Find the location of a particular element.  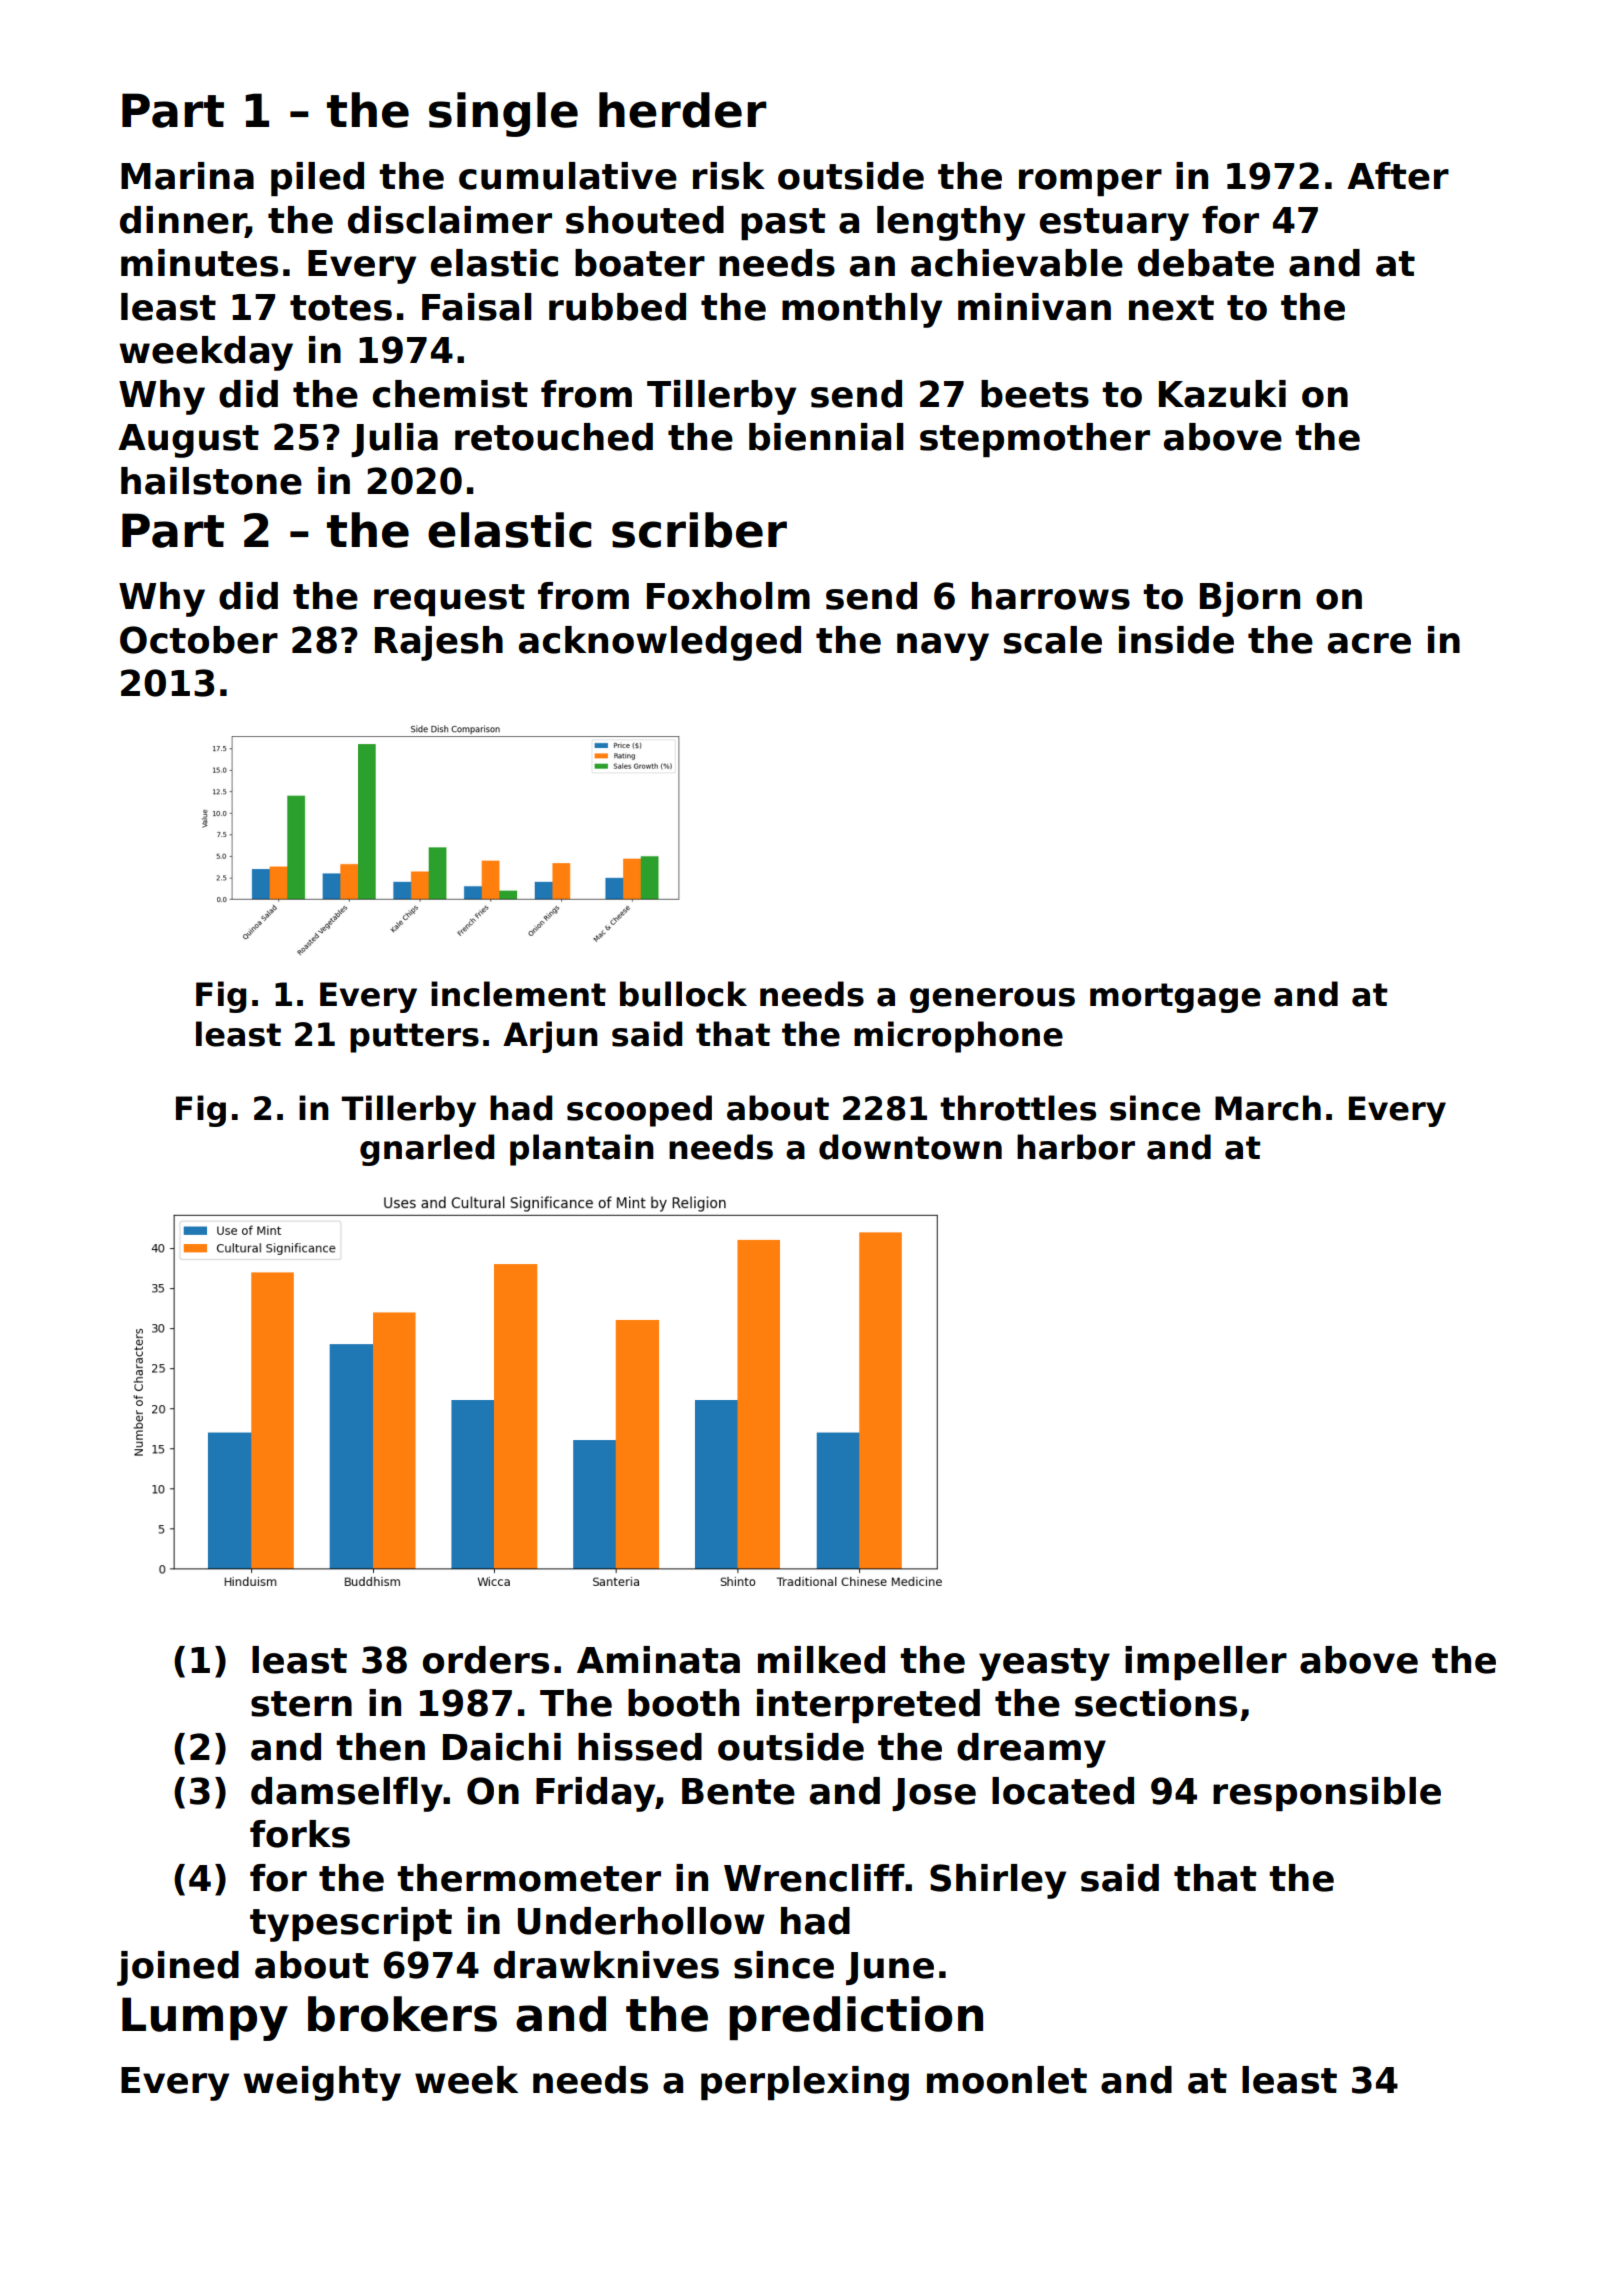

Kazuki is located at coordinates (1222, 394).
